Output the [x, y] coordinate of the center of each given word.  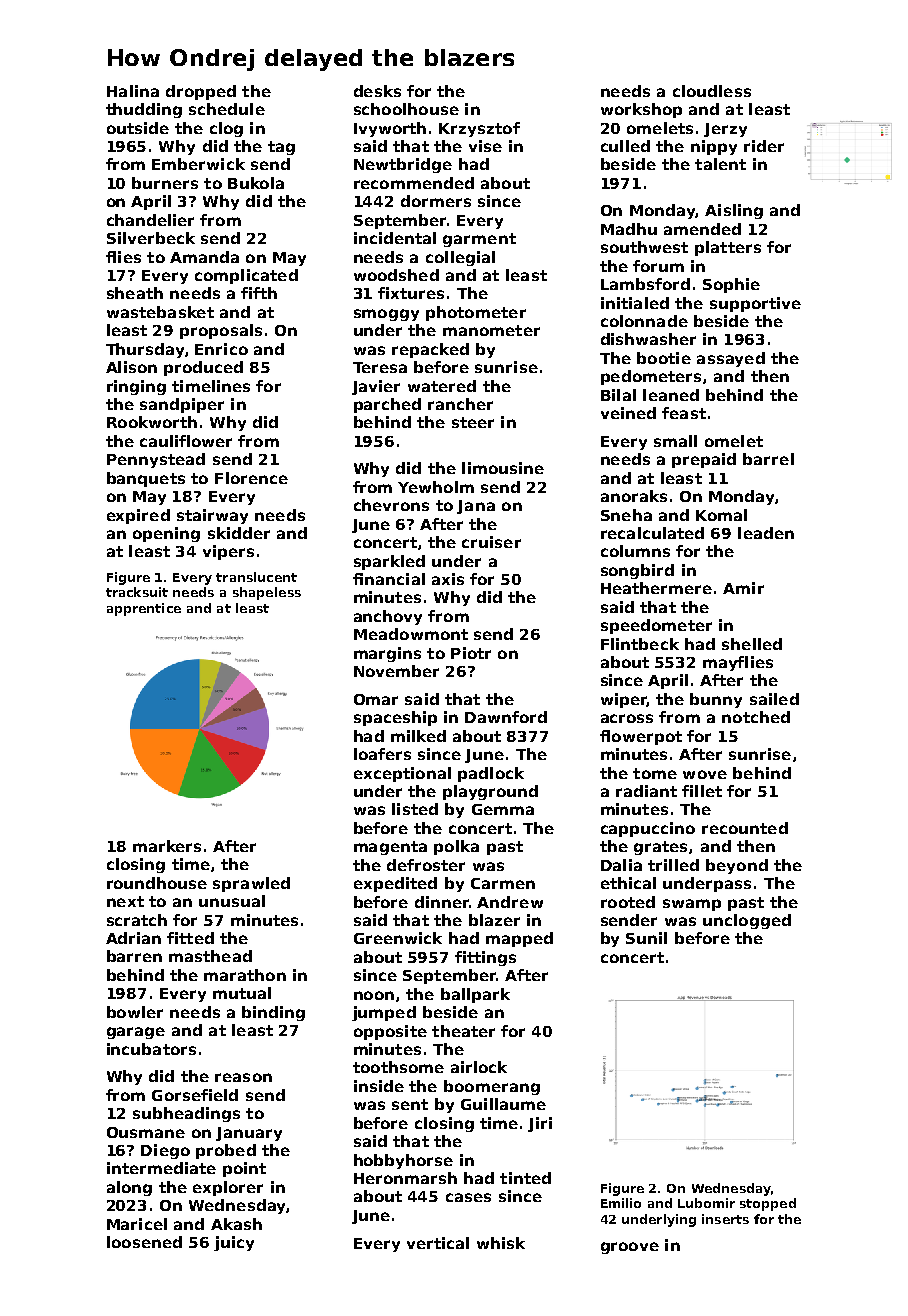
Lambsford [645, 284]
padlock [491, 774]
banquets [146, 479]
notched [756, 717]
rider [764, 146]
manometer [491, 330]
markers [167, 846]
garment [479, 240]
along [129, 1188]
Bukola [256, 183]
